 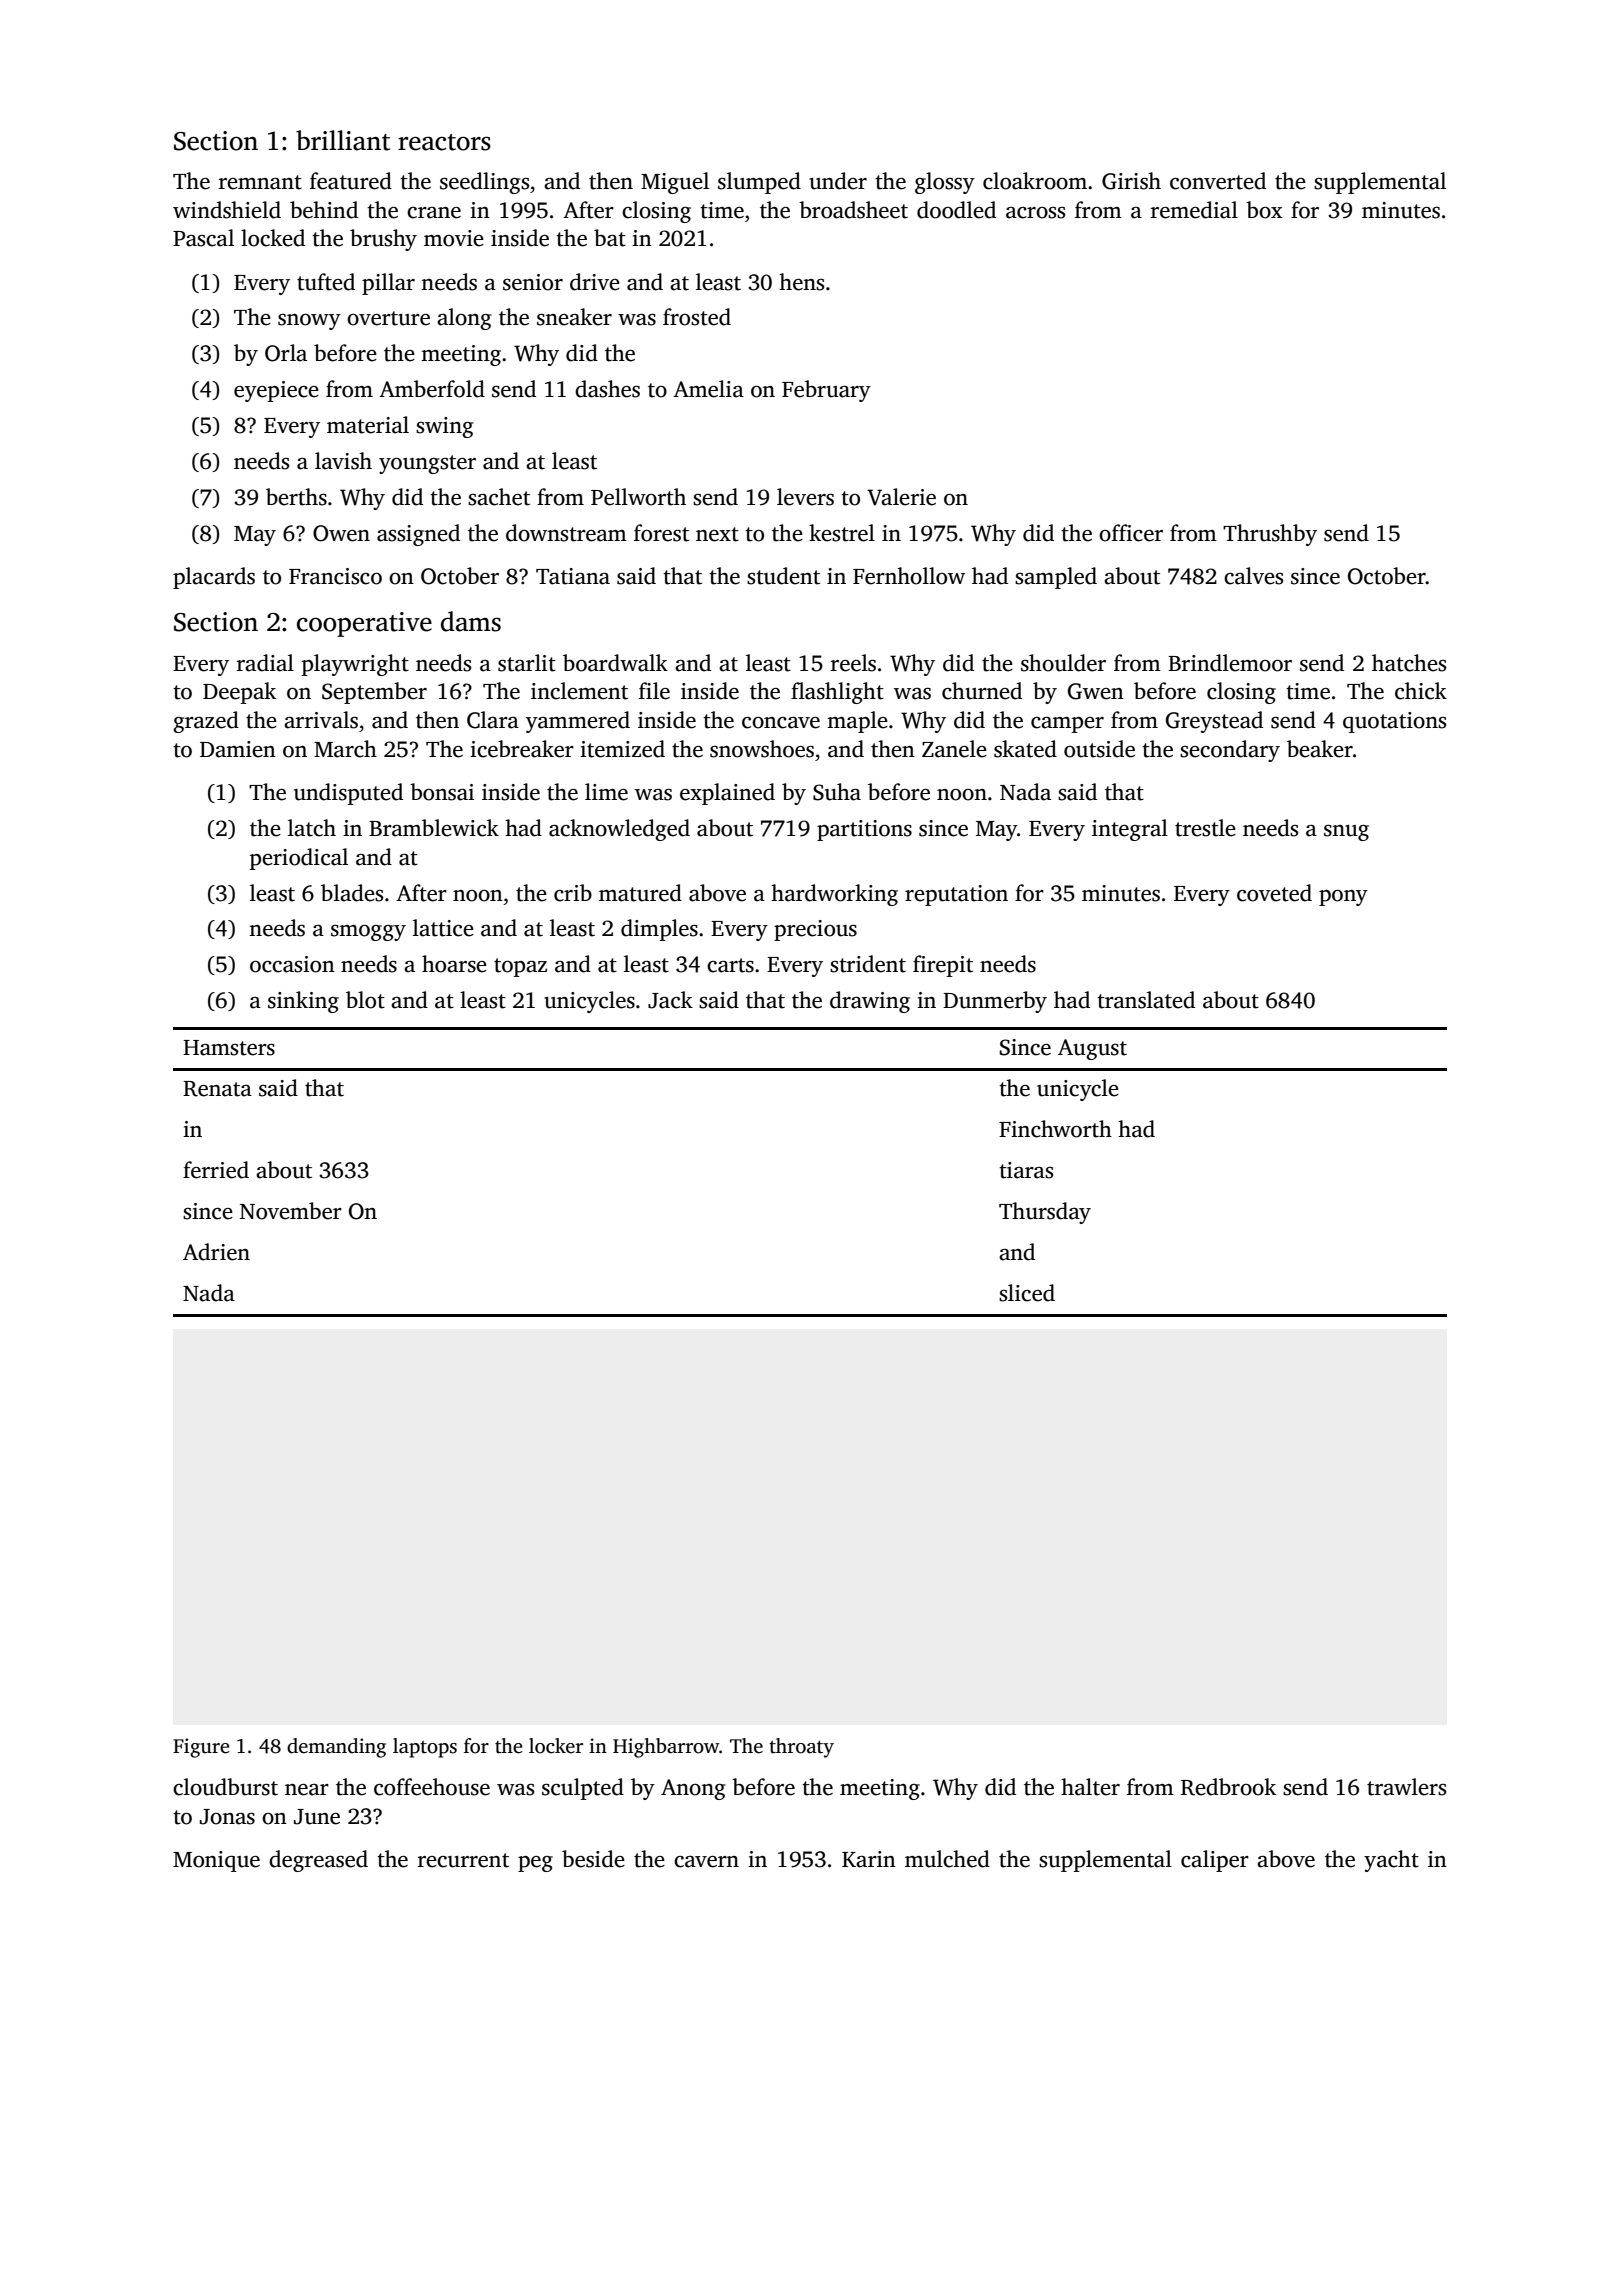 I want to click on sliced, so click(x=1027, y=1293).
